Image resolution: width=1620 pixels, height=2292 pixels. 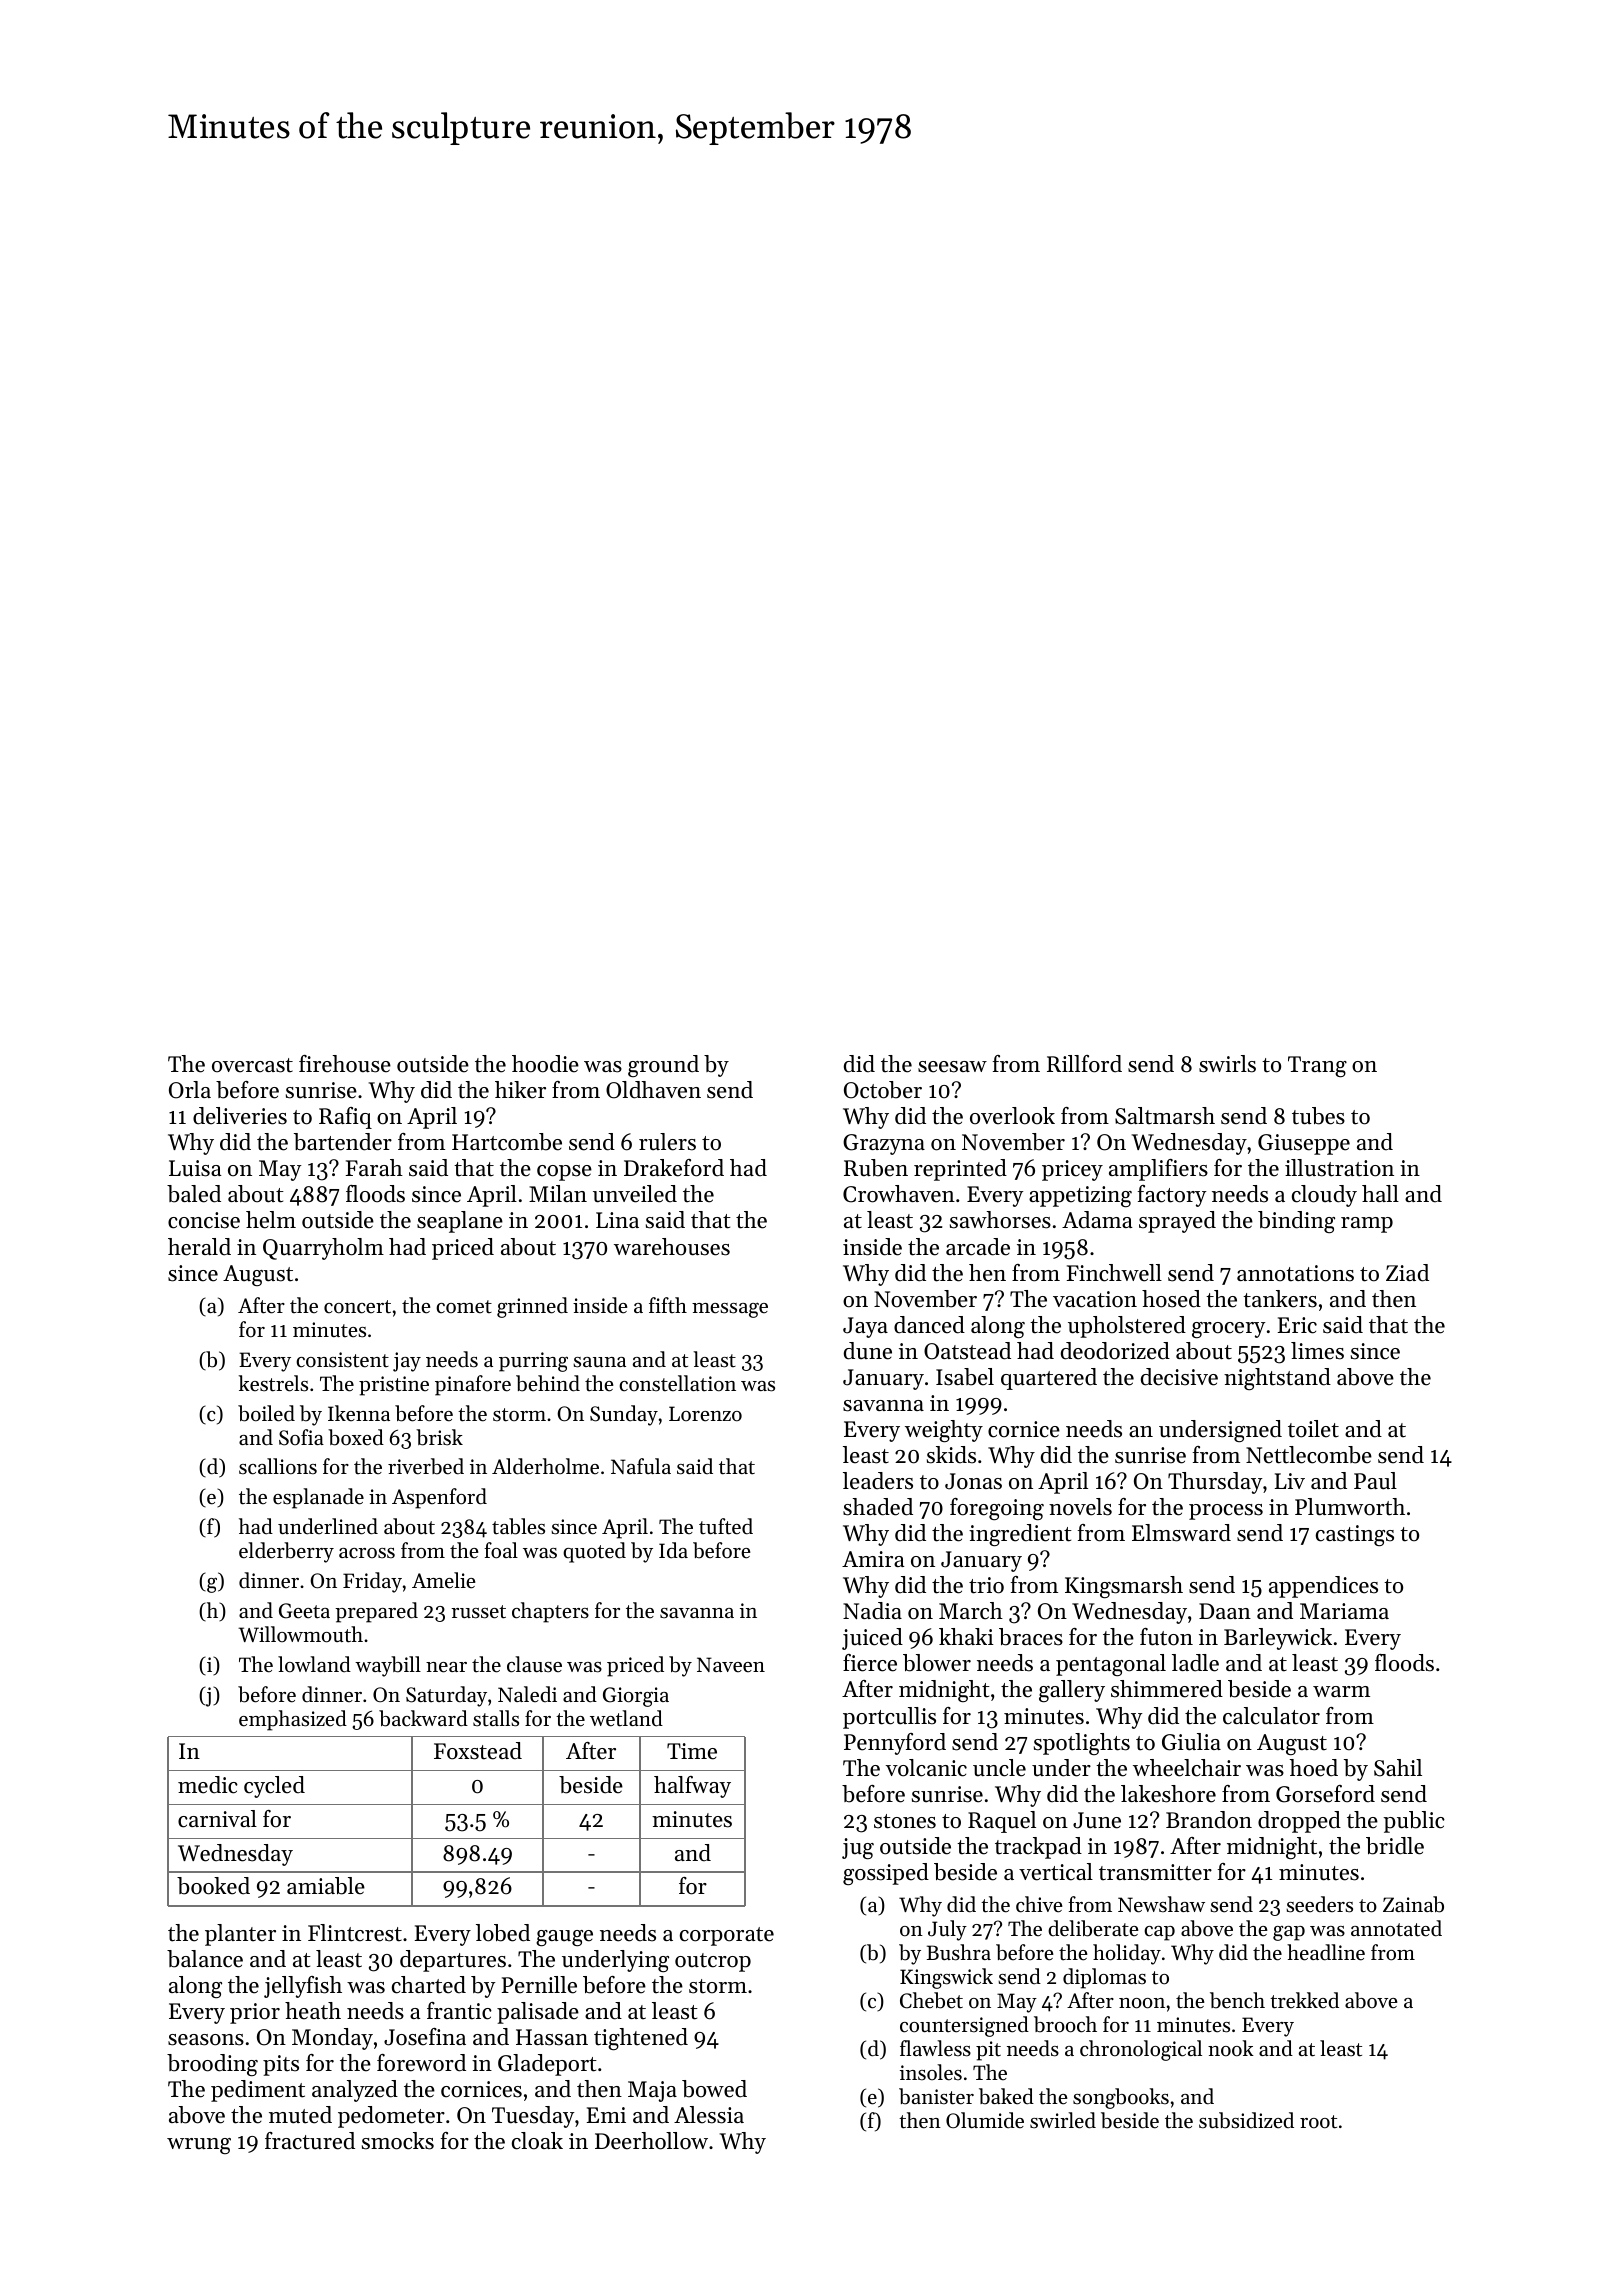 What do you see at coordinates (709, 2115) in the screenshot?
I see `Alessia` at bounding box center [709, 2115].
